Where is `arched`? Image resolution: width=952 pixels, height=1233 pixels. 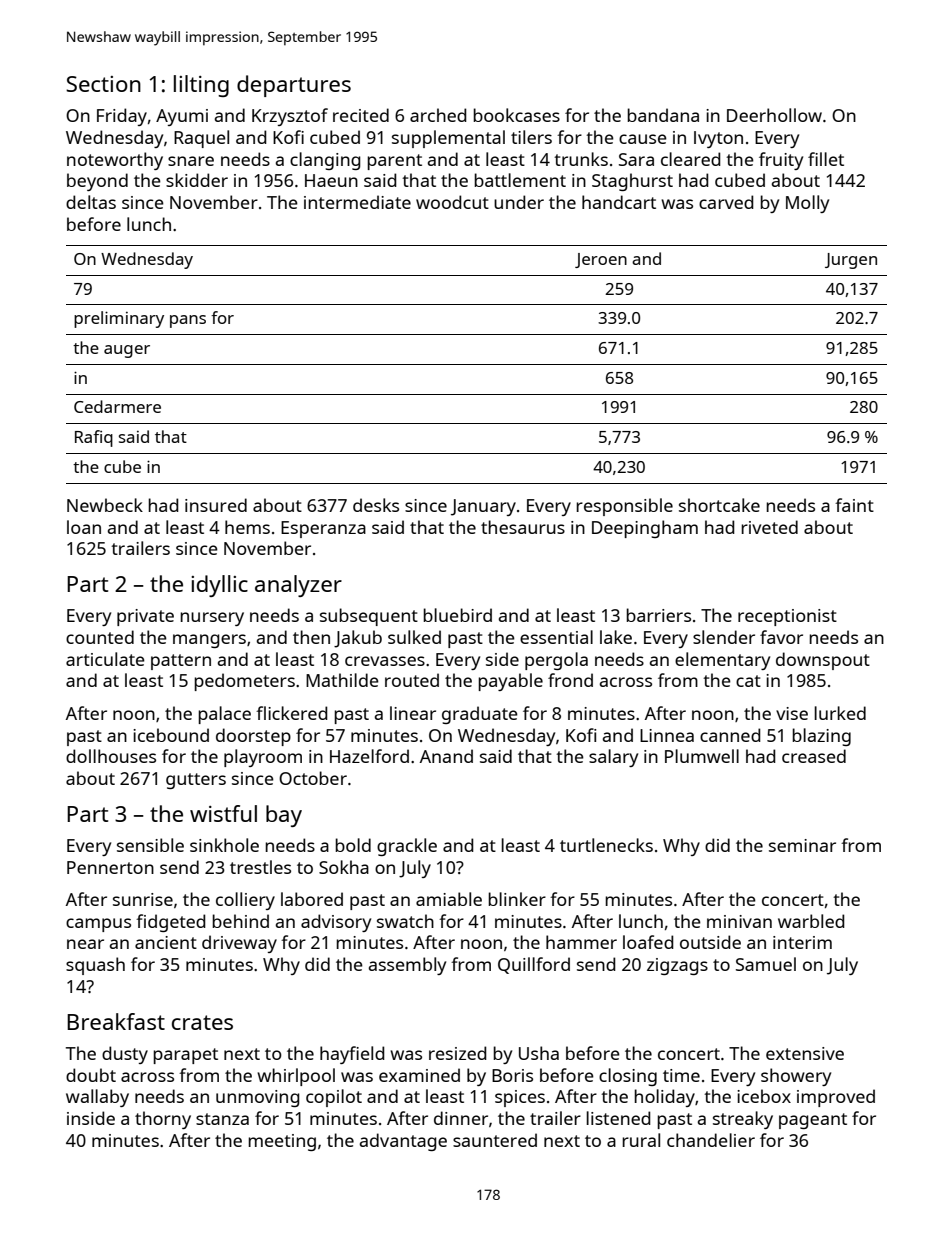 arched is located at coordinates (438, 115).
